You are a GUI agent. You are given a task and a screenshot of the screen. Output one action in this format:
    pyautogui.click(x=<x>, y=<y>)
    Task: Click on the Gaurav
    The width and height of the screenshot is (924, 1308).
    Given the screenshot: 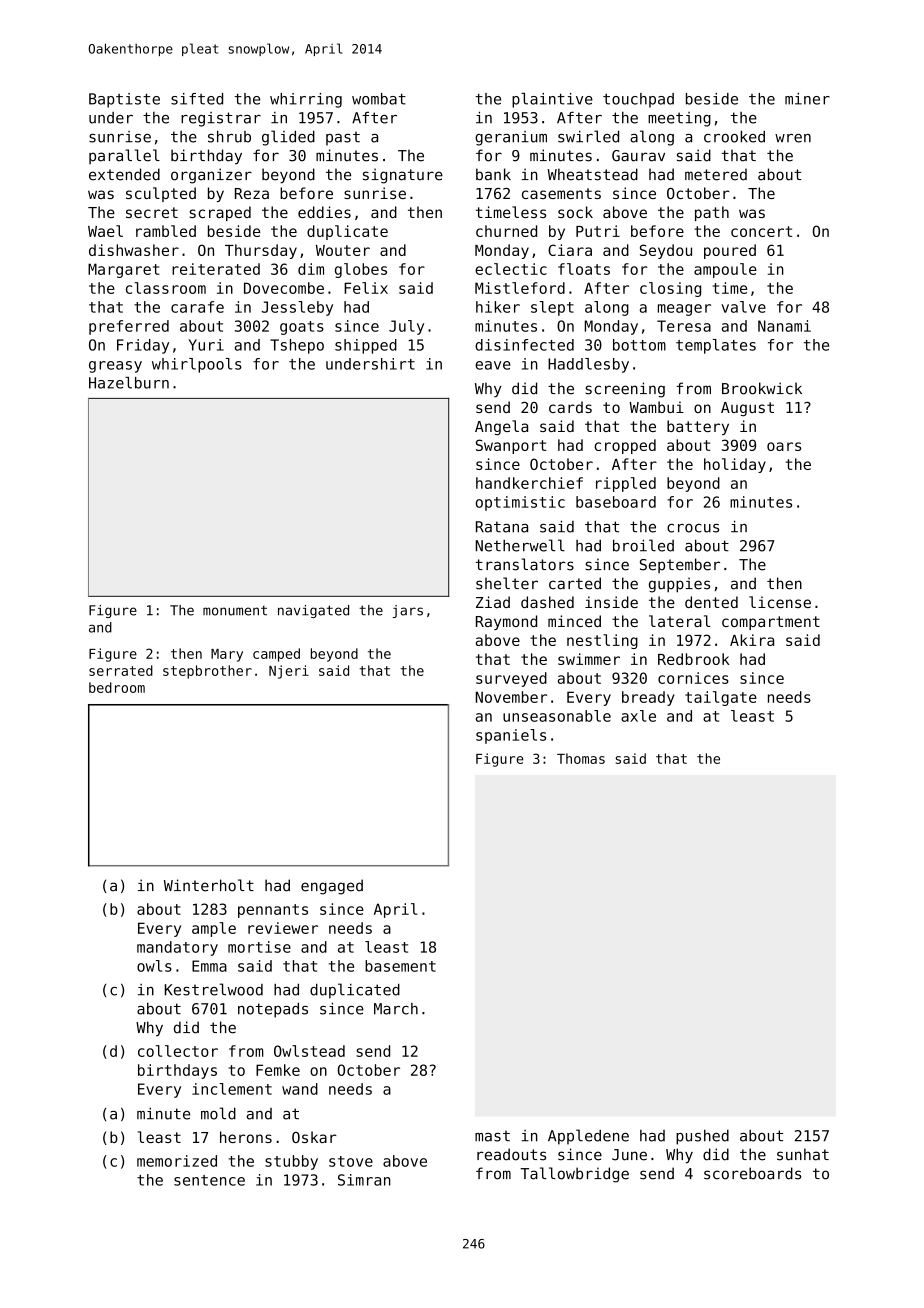 What is the action you would take?
    pyautogui.click(x=638, y=156)
